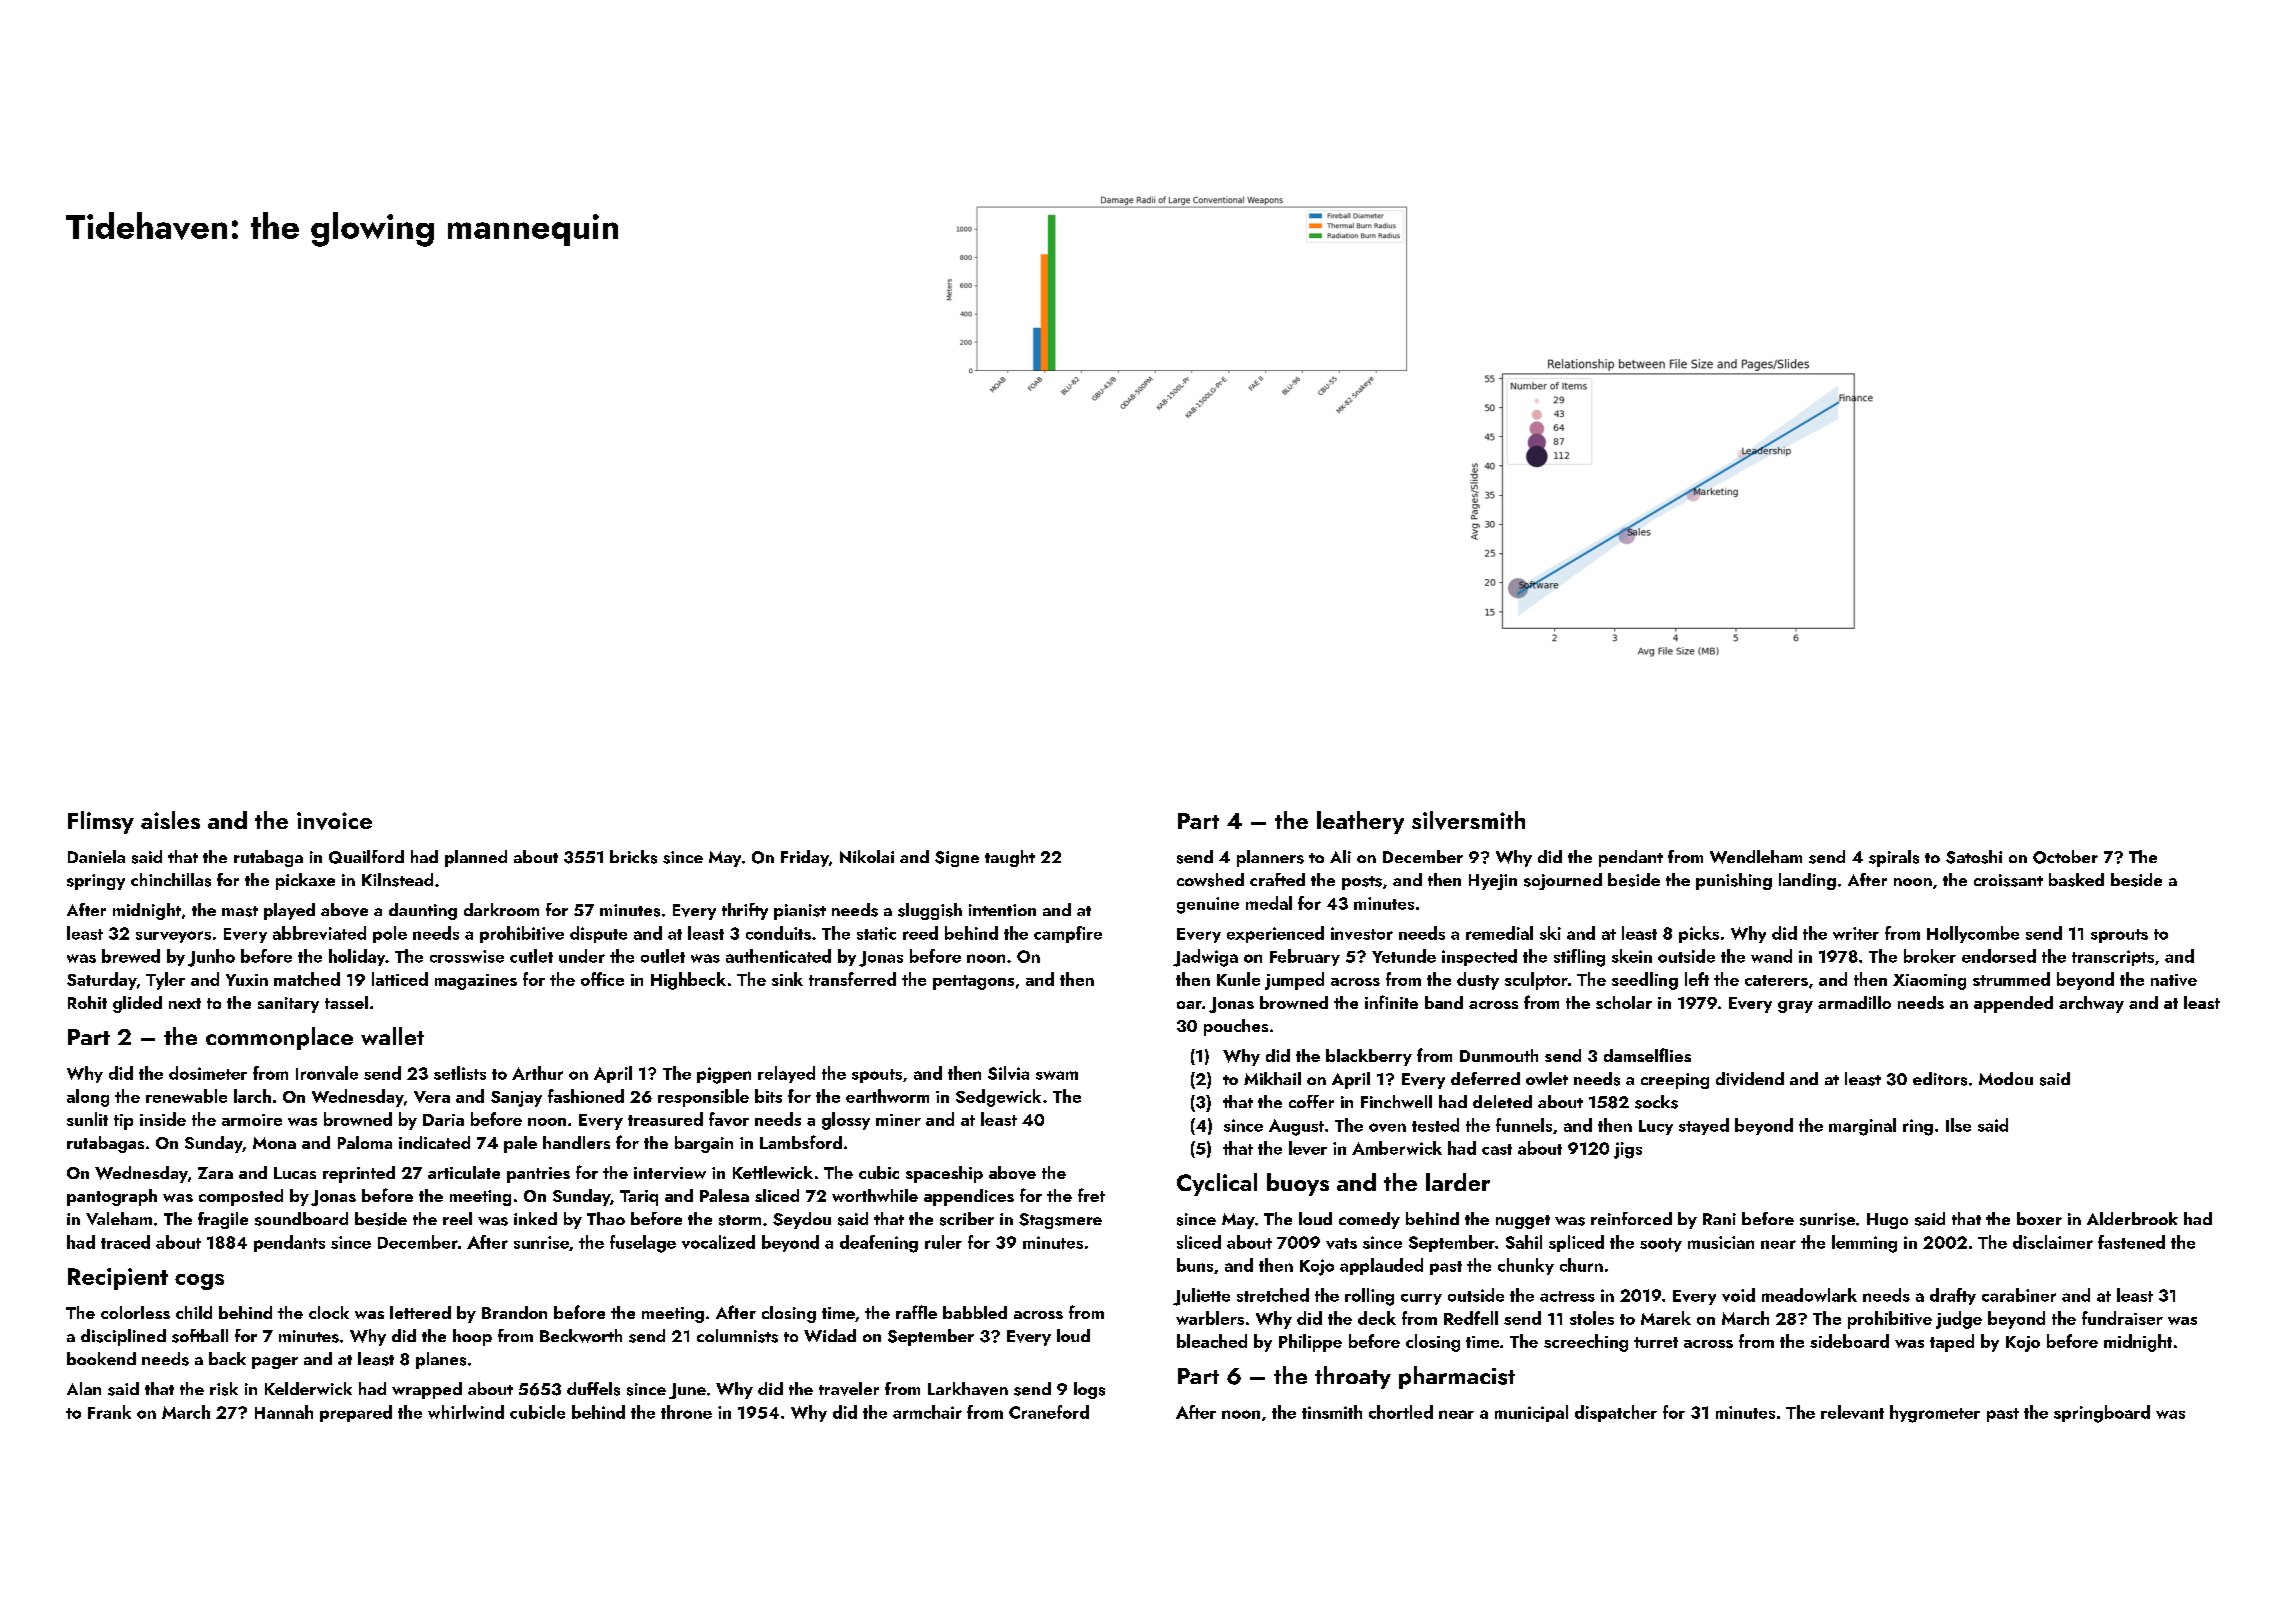 The image size is (2292, 1620). I want to click on commonplace, so click(279, 1038).
